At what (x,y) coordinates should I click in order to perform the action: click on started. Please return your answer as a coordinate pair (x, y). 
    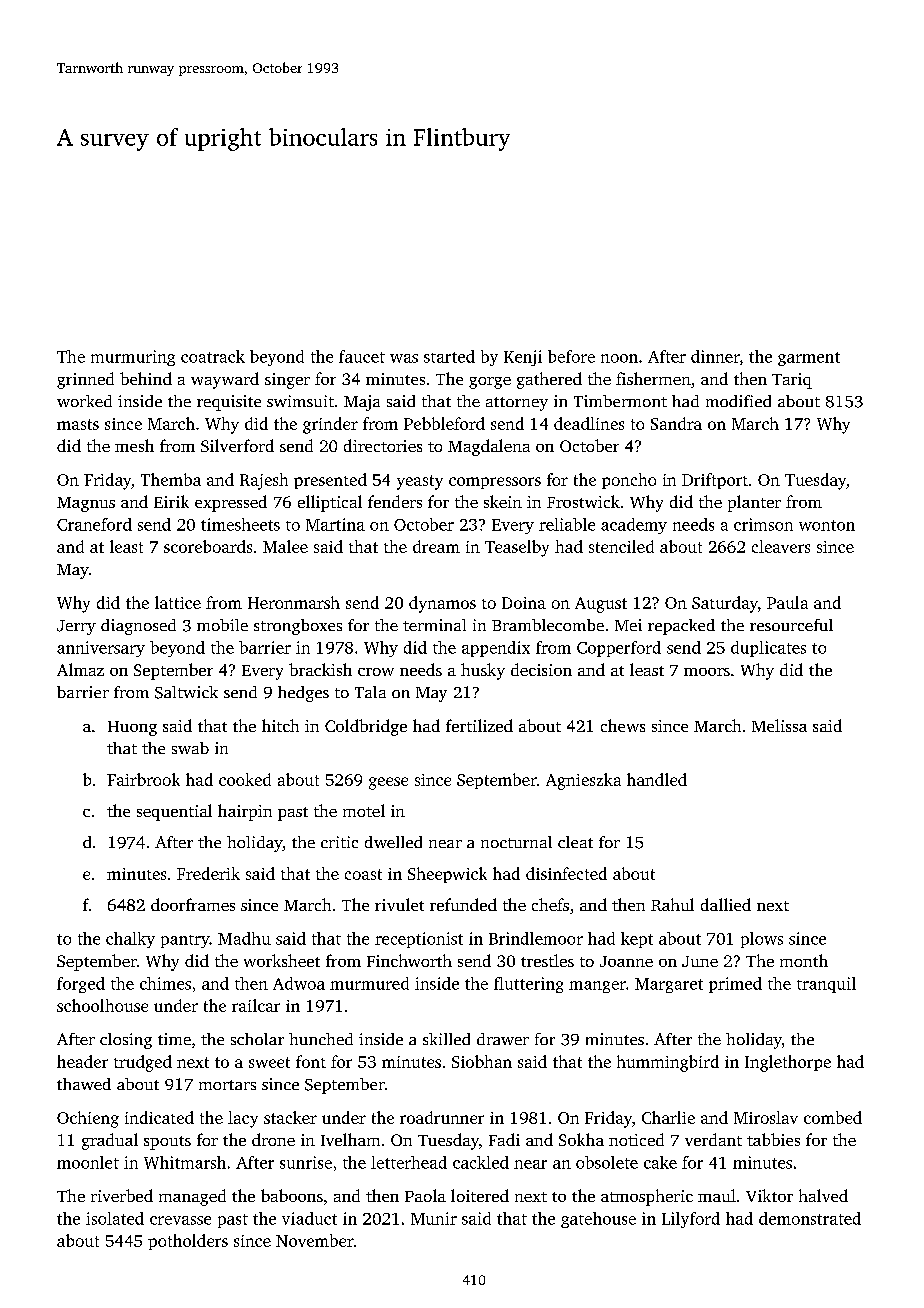
    Looking at the image, I should click on (449, 356).
